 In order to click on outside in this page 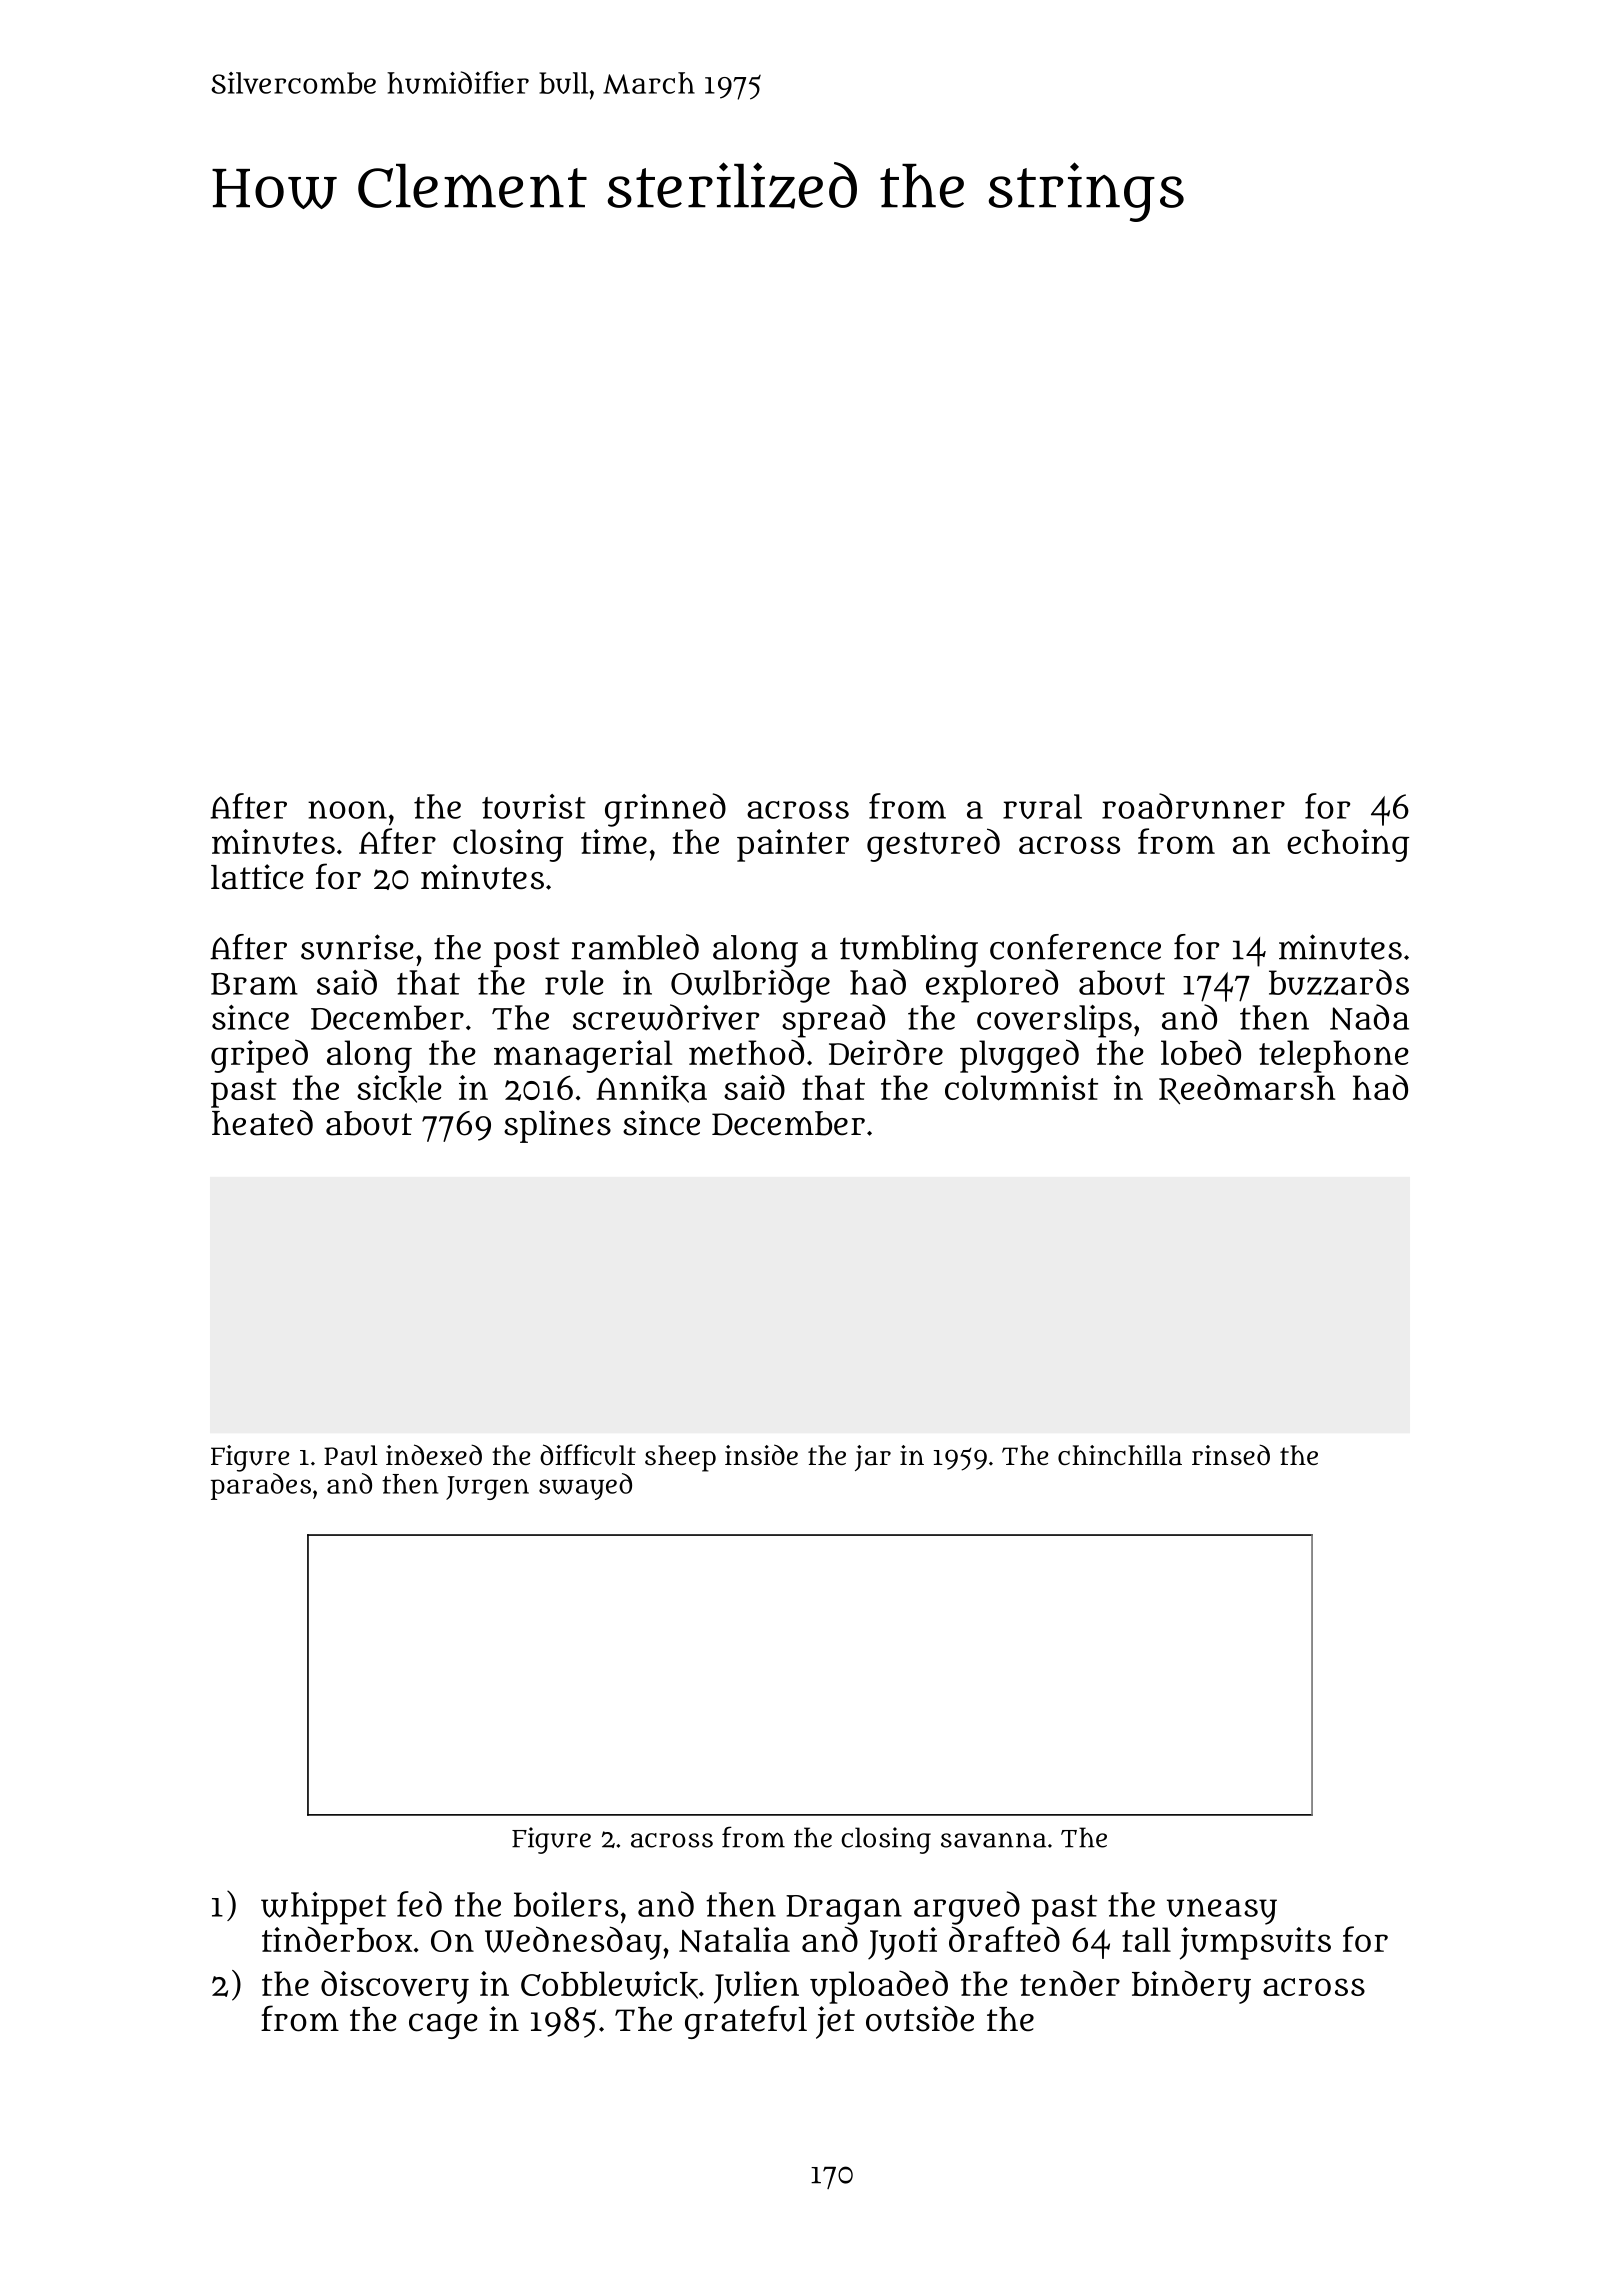, I will do `click(920, 2019)`.
